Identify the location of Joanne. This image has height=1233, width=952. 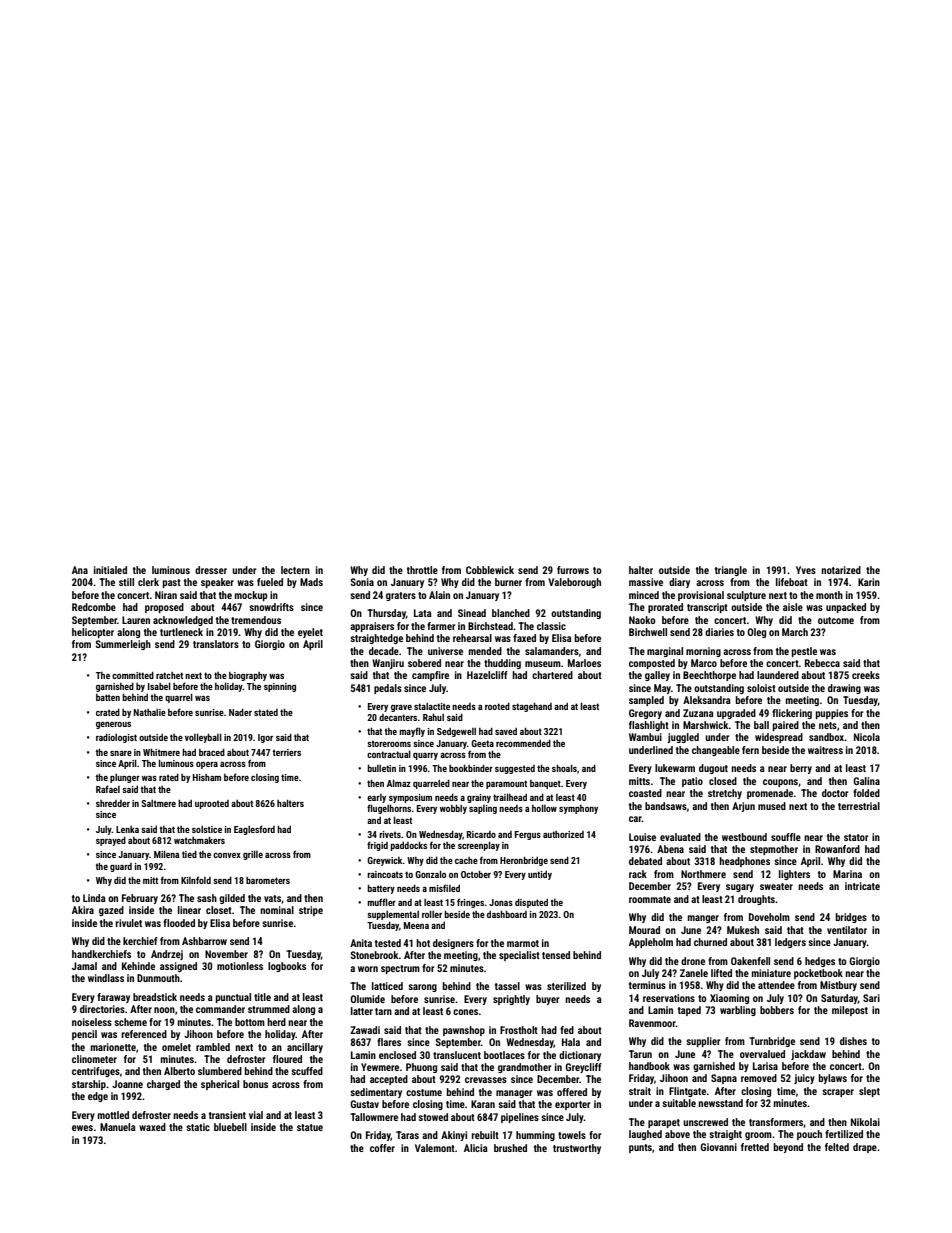
(127, 1084).
